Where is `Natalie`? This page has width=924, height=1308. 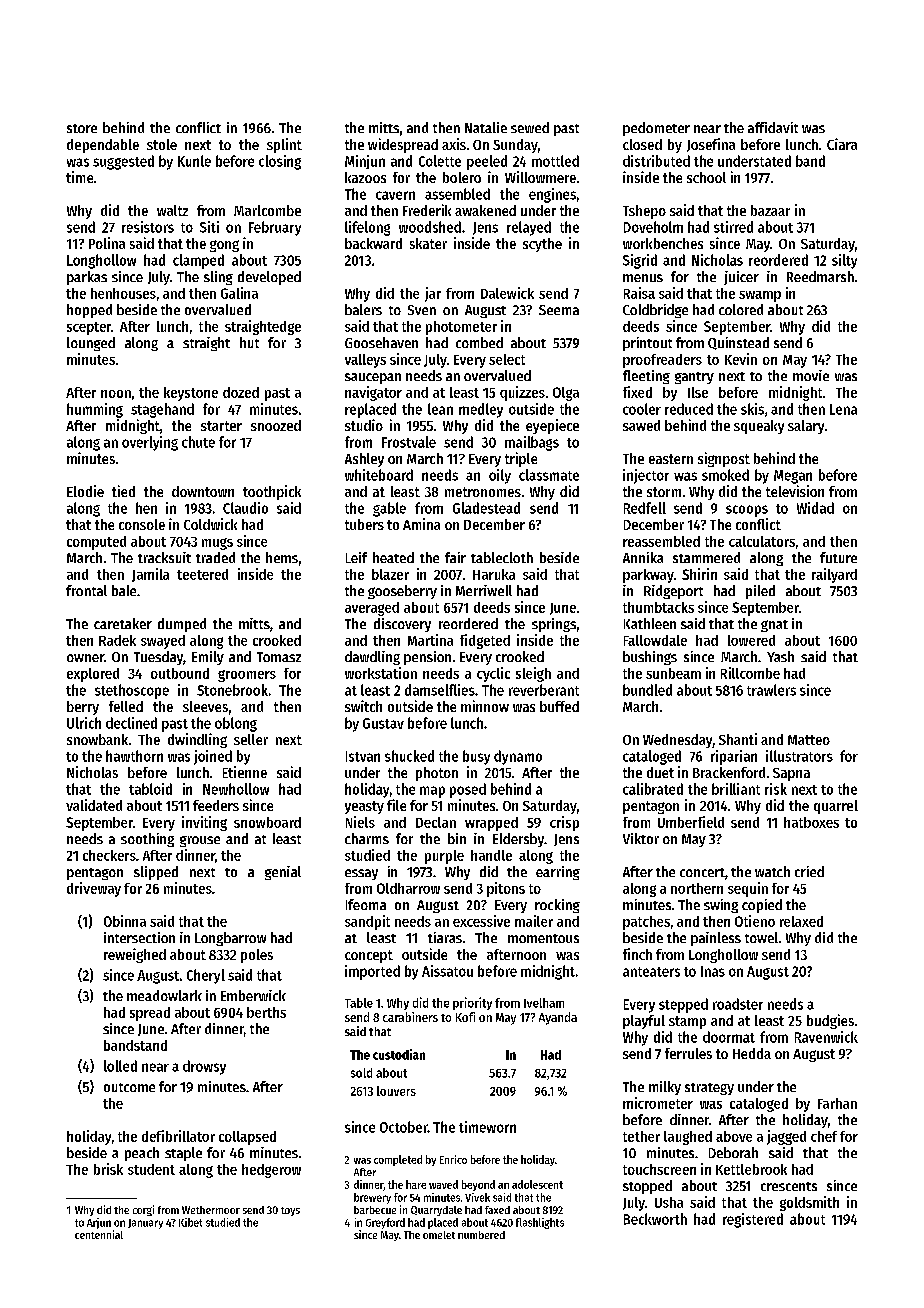 Natalie is located at coordinates (486, 127).
